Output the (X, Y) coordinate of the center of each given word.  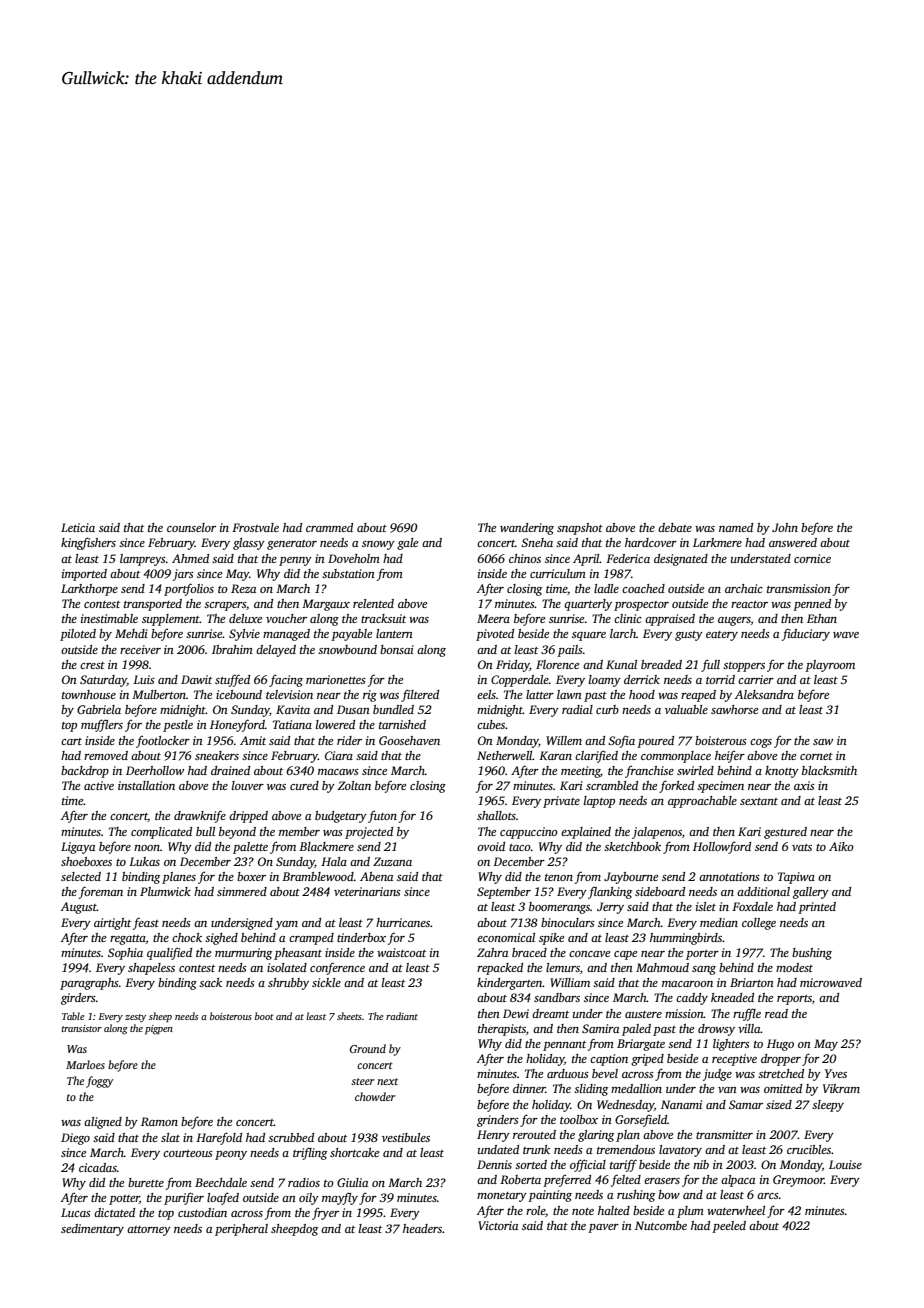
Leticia (78, 527)
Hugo (780, 1045)
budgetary (341, 817)
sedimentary (92, 1230)
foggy (99, 1082)
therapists (502, 1030)
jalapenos (657, 833)
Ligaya (78, 848)
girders (78, 999)
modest (794, 967)
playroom (830, 666)
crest (92, 665)
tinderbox (361, 937)
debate (675, 527)
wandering (527, 529)
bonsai (397, 649)
